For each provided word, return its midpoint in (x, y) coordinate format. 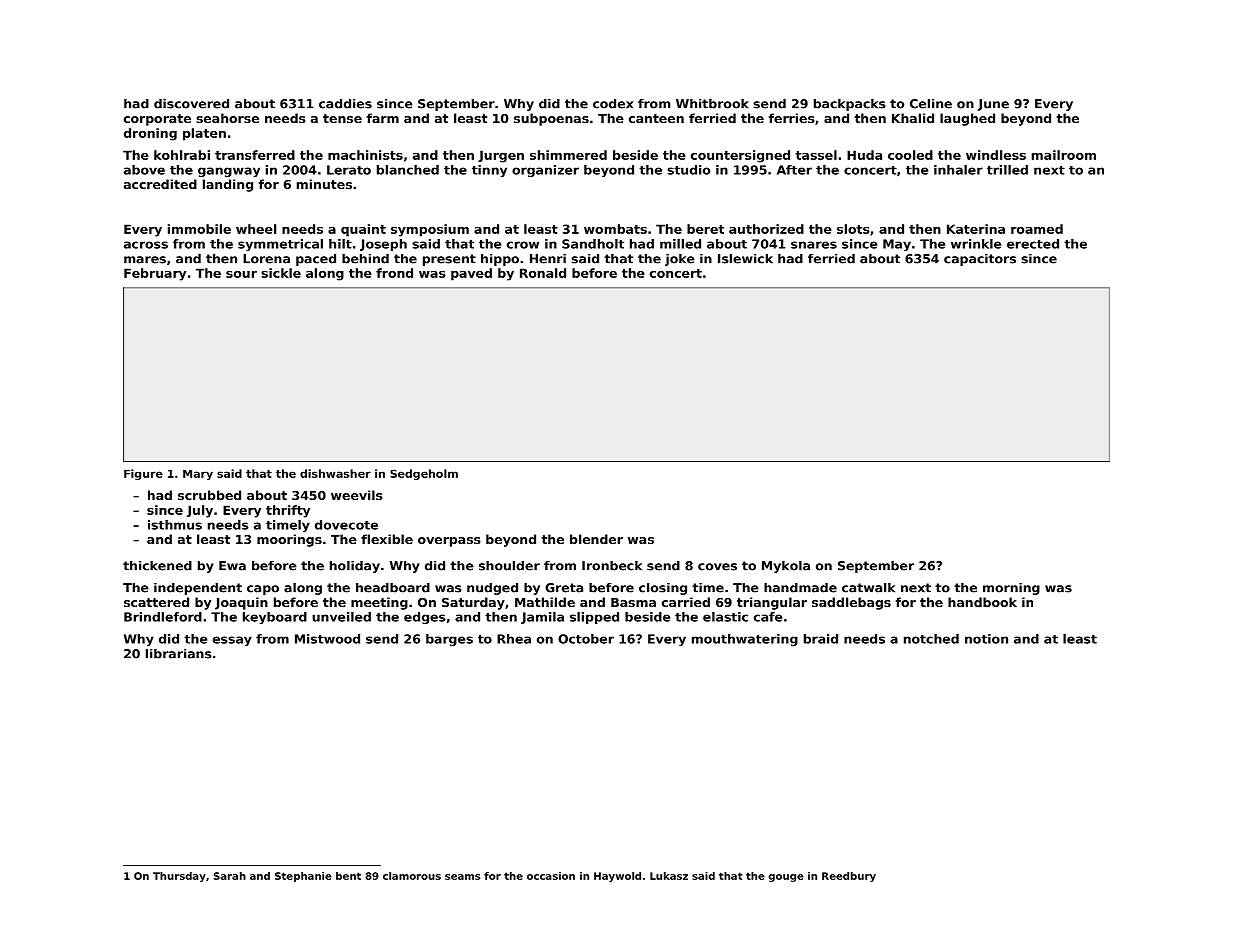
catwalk (868, 588)
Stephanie (303, 877)
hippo (500, 260)
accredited (160, 184)
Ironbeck (612, 566)
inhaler (958, 170)
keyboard (275, 618)
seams (462, 877)
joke (680, 260)
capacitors (980, 260)
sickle (281, 273)
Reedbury (849, 877)
